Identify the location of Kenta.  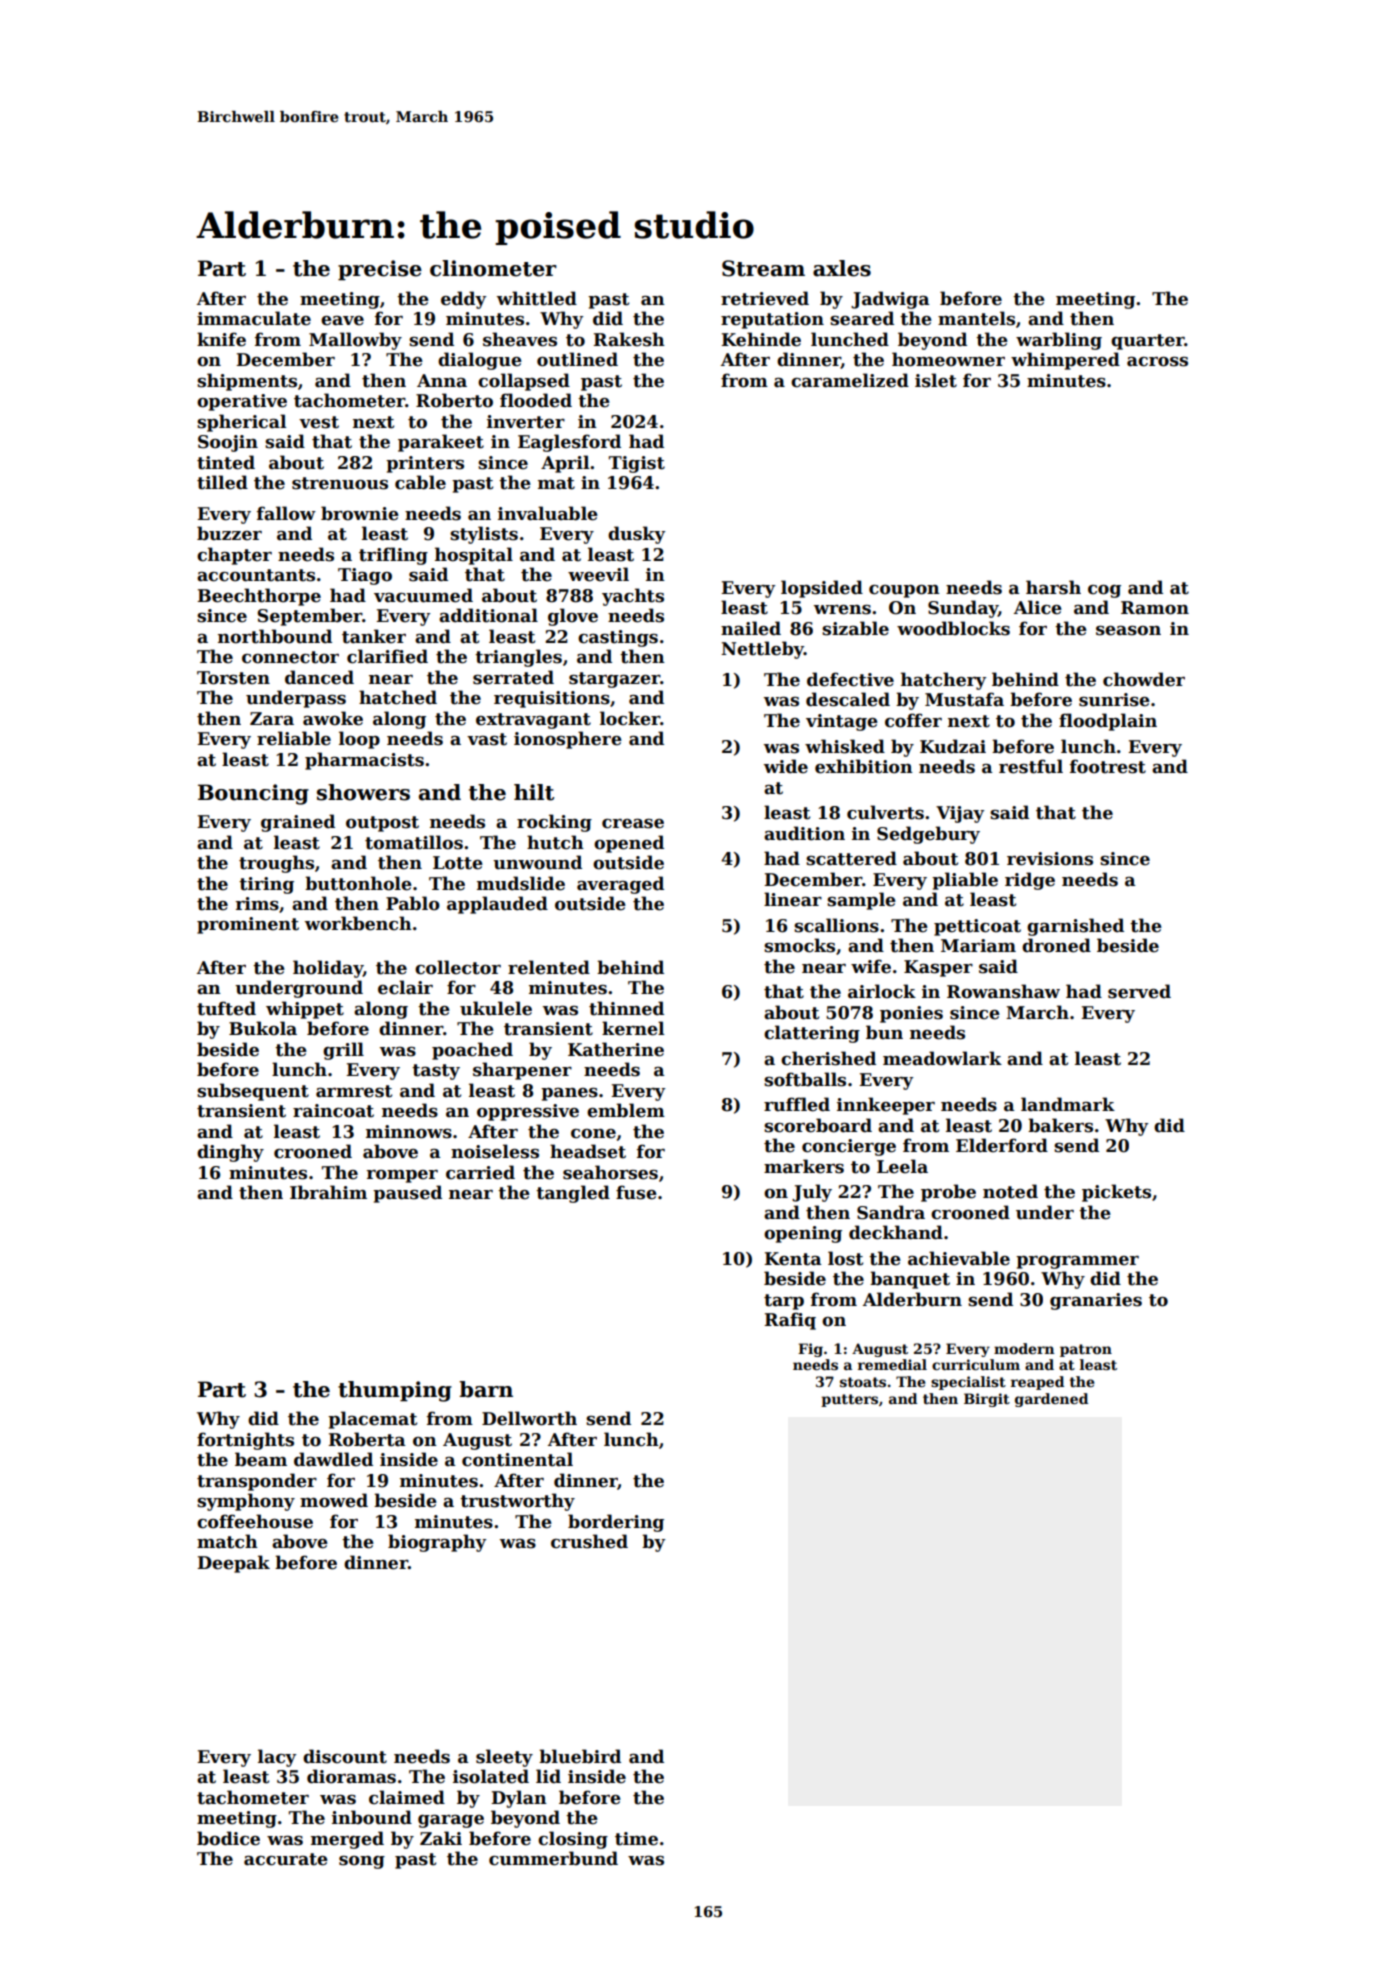
(793, 1259).
